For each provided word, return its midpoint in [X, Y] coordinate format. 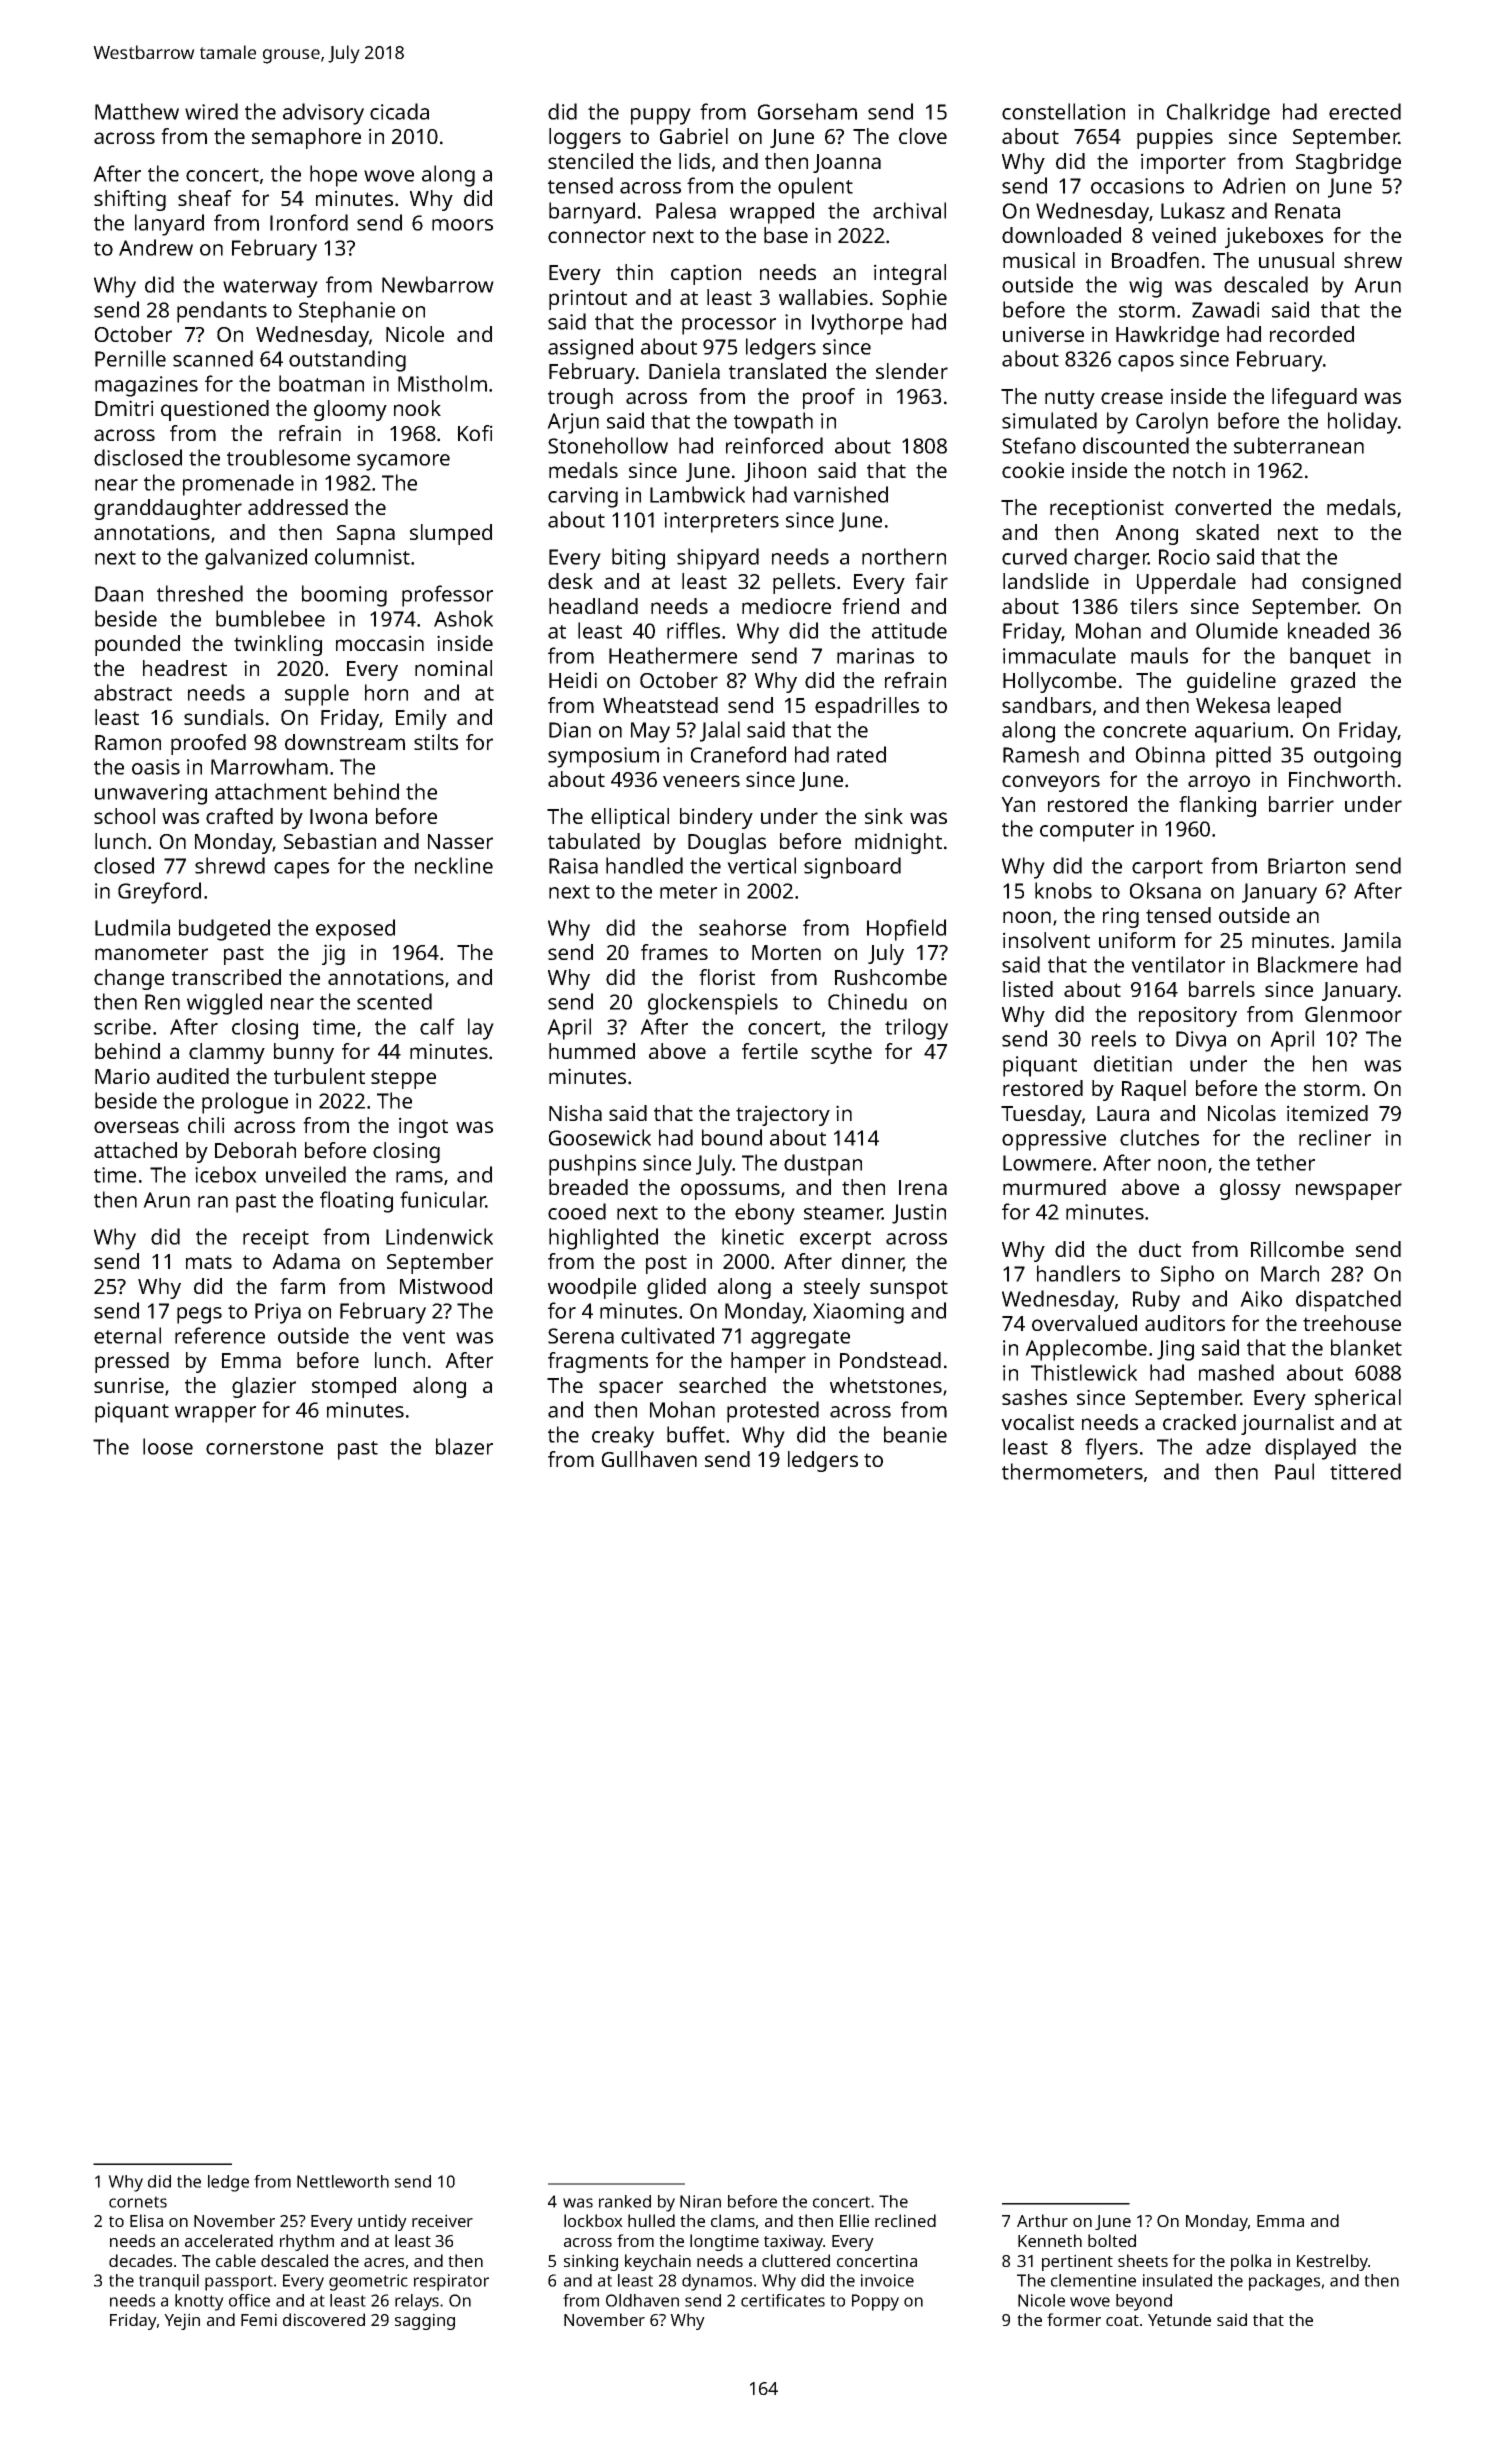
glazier [264, 1387]
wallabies [823, 297]
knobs [1063, 890]
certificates [783, 2300]
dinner [873, 1262]
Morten [786, 952]
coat [1122, 2320]
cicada [399, 111]
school [124, 816]
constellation [1063, 111]
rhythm [307, 2242]
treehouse [1352, 1323]
